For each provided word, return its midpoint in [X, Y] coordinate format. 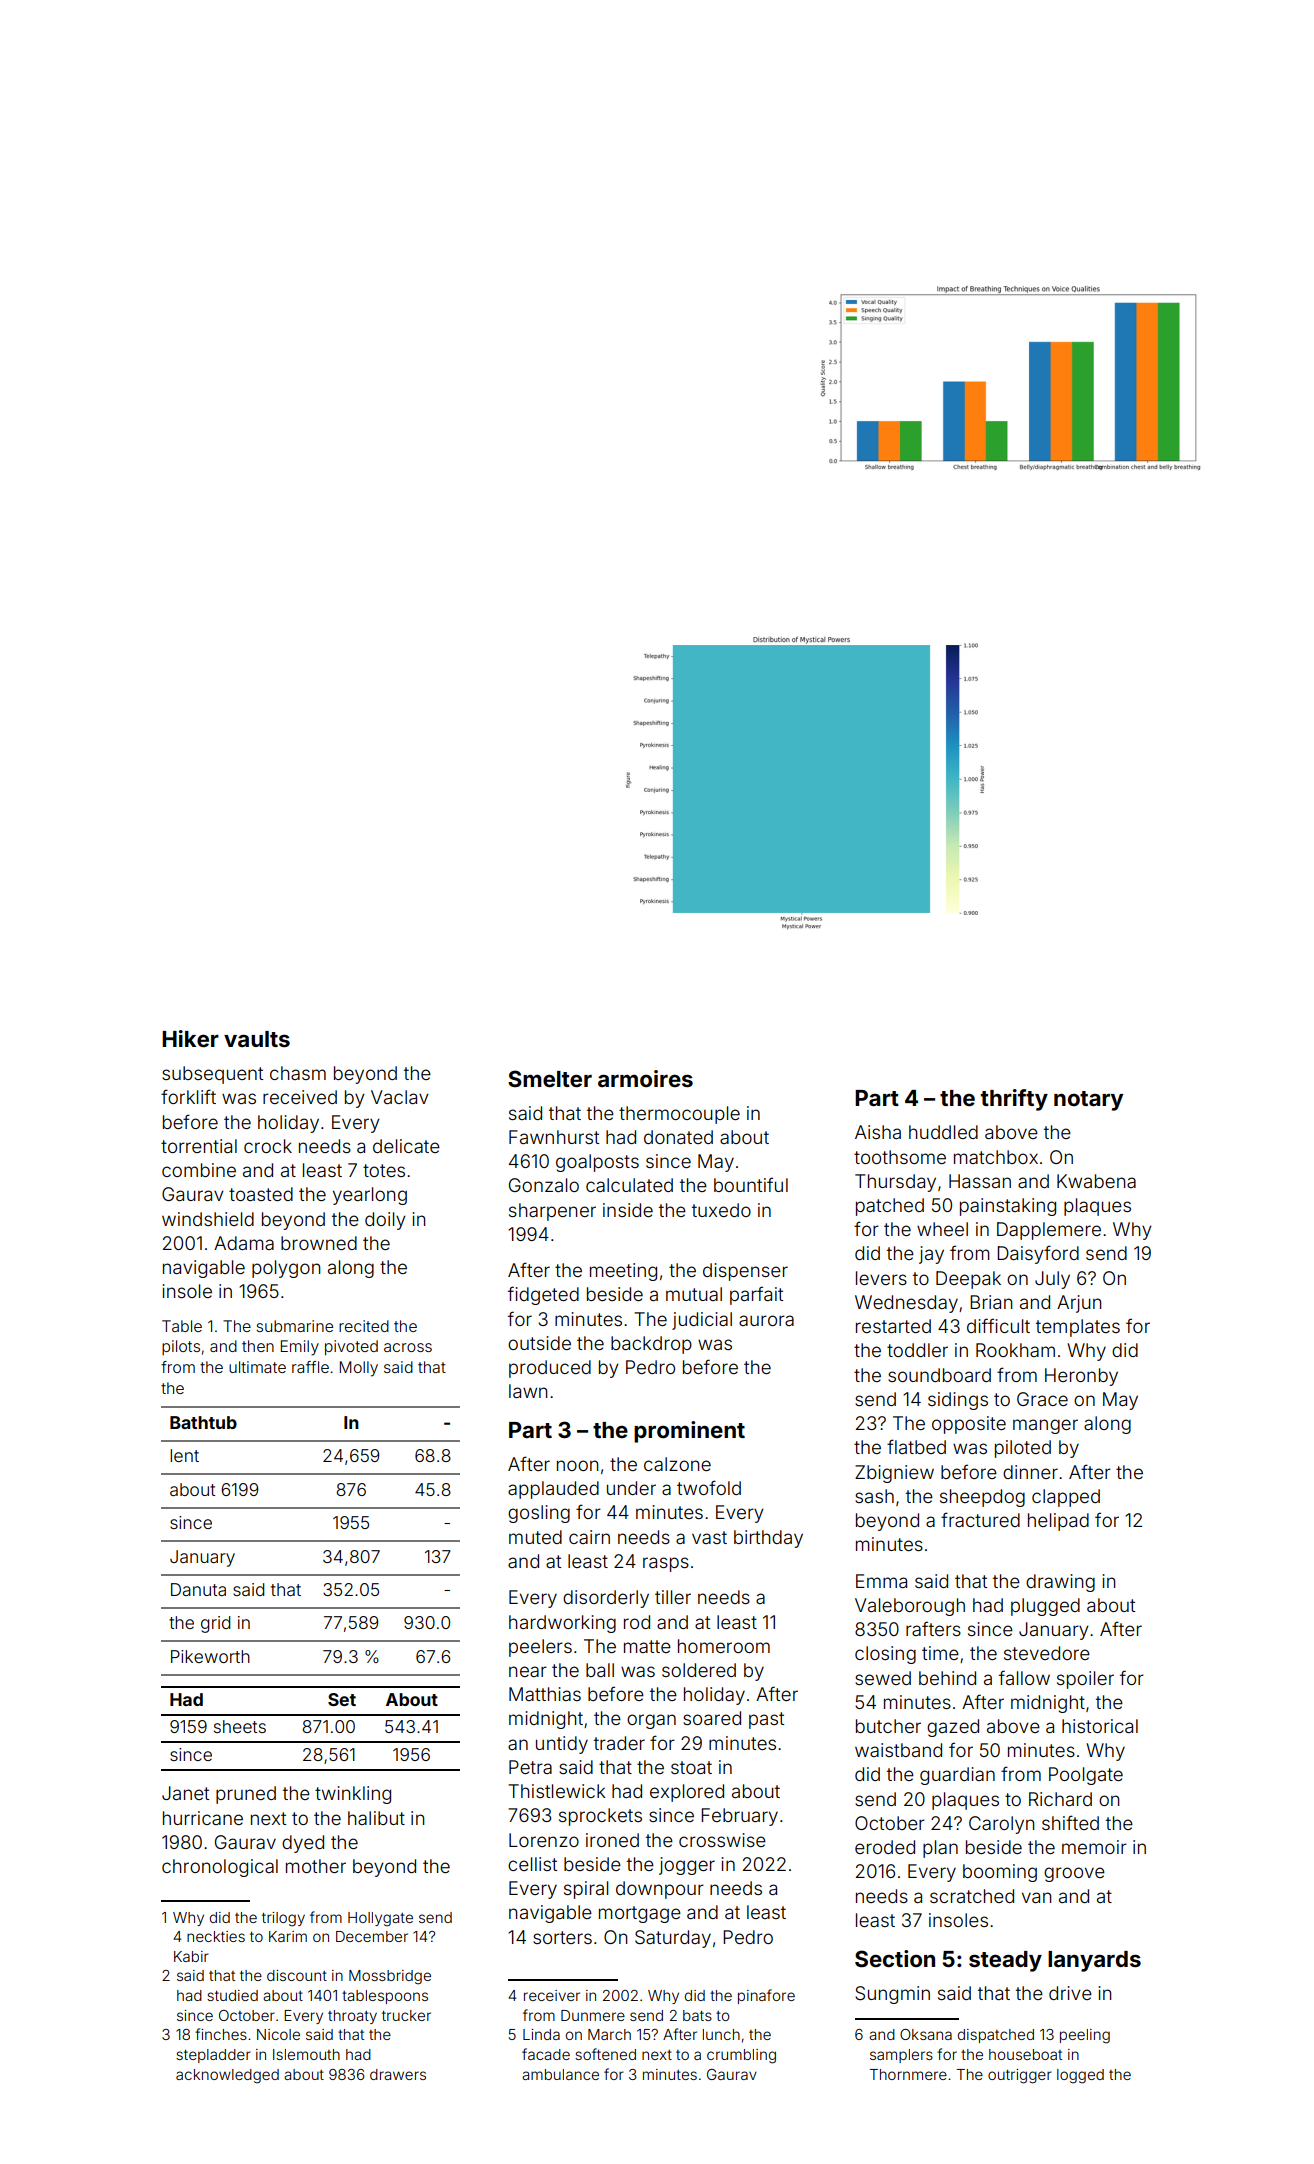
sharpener [552, 1212]
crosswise [722, 1840]
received [300, 1097]
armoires [645, 1078]
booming [1000, 1873]
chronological [220, 1868]
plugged [1045, 1607]
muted [535, 1537]
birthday [768, 1539]
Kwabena [1096, 1181]
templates [1078, 1328]
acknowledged [227, 2076]
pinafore [766, 1996]
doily [385, 1221]
